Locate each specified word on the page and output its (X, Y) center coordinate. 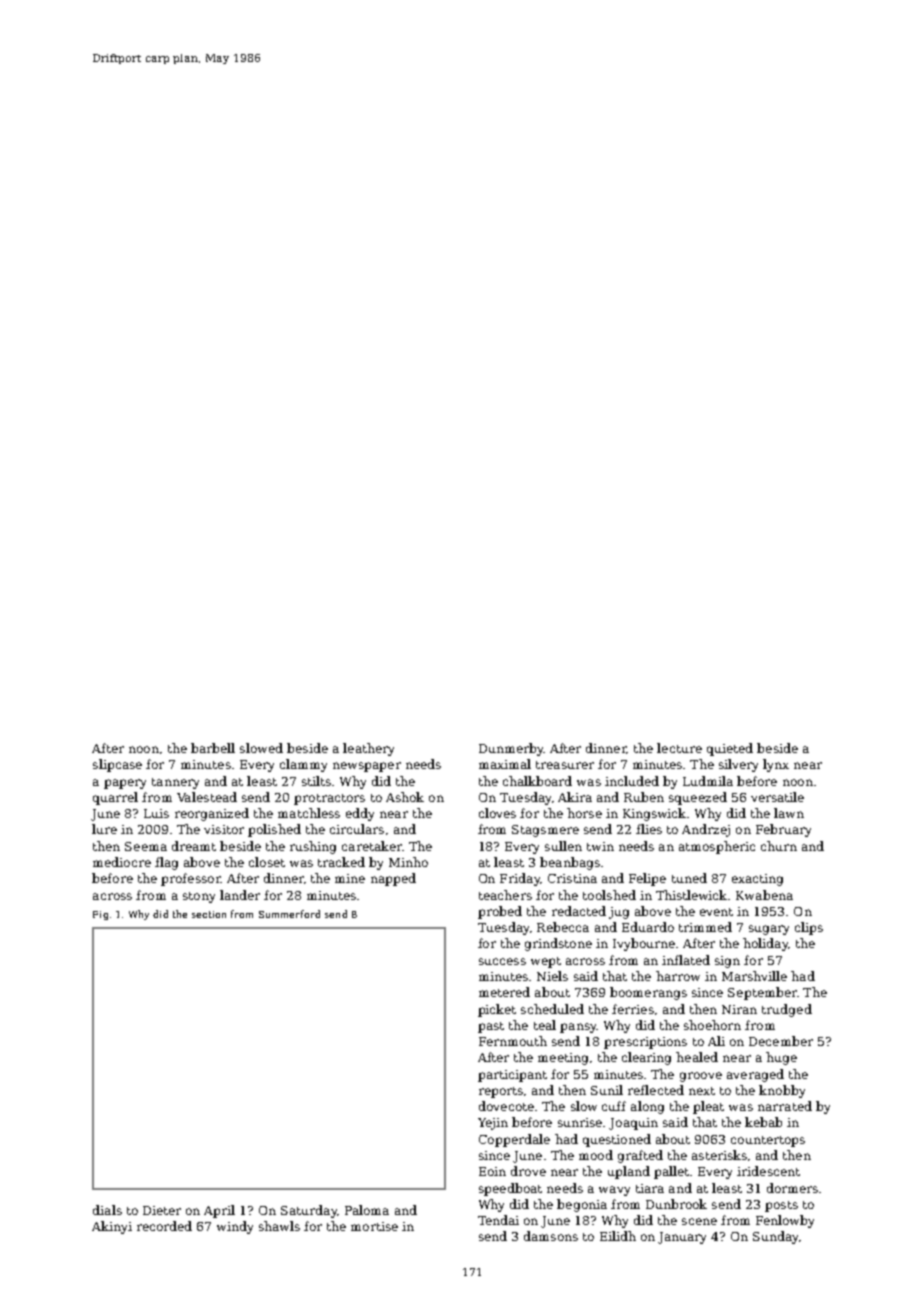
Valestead (207, 797)
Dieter (162, 1210)
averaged (755, 1075)
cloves (497, 813)
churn (779, 846)
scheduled (552, 1009)
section (209, 914)
